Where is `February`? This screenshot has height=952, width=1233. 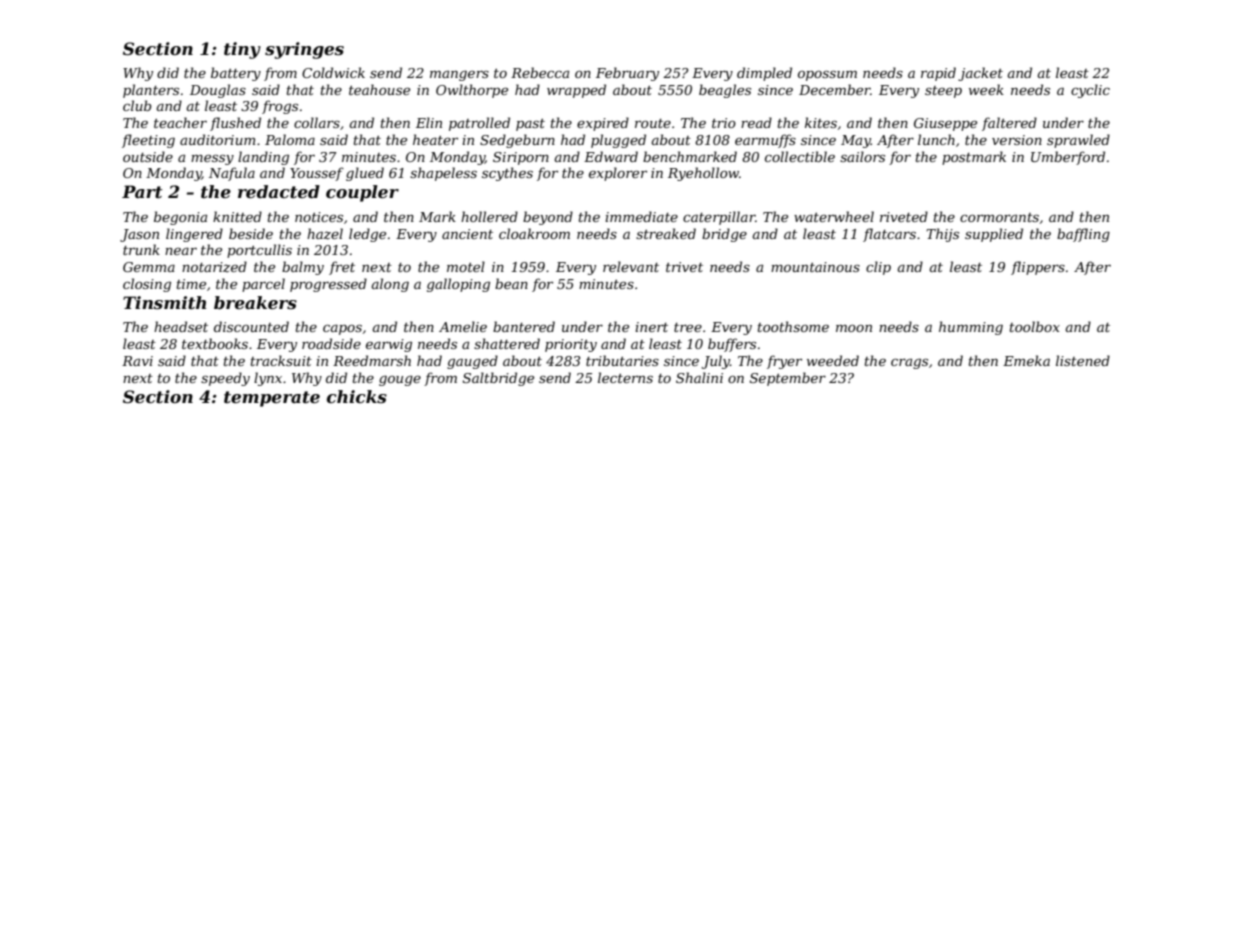 February is located at coordinates (627, 74).
